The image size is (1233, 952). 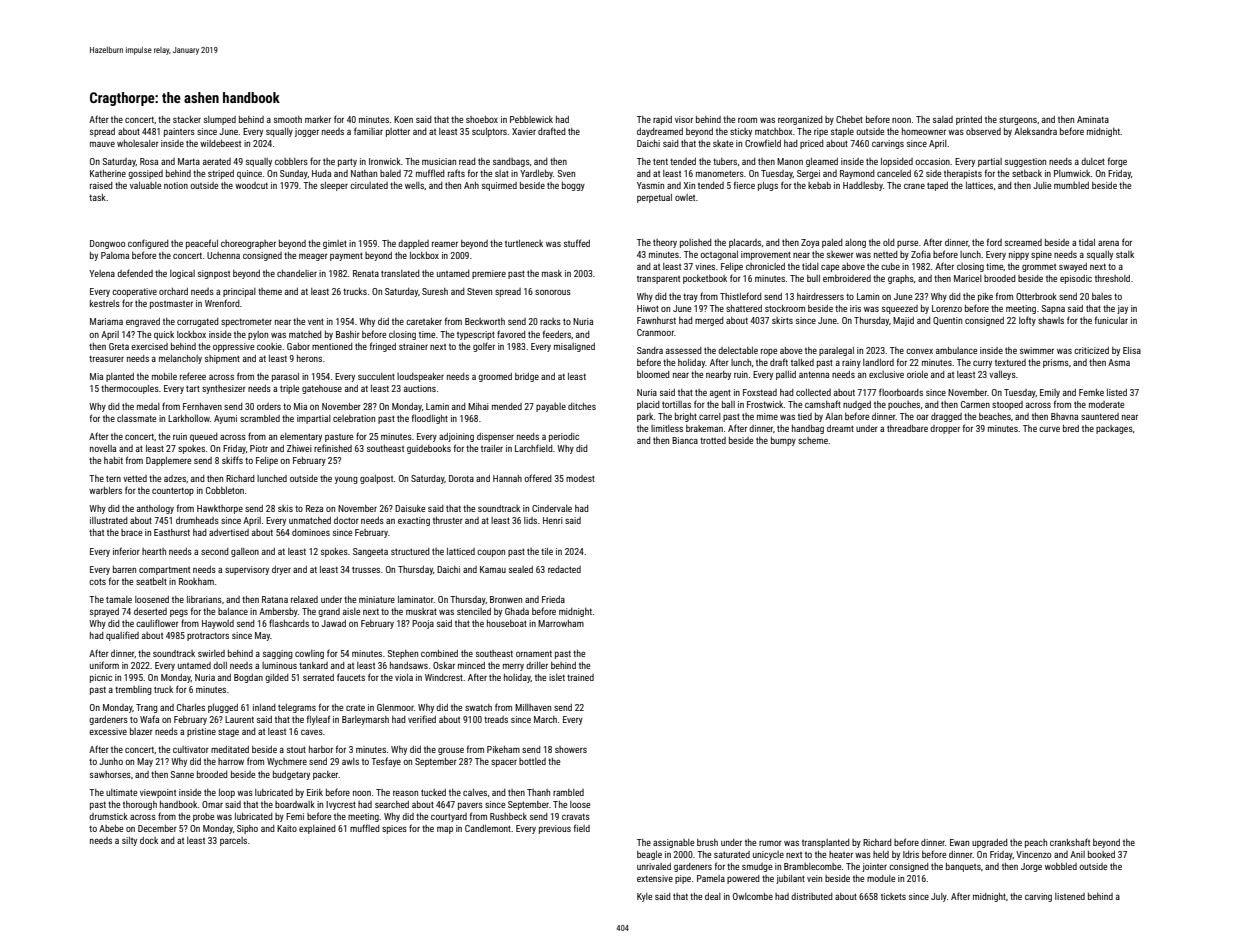 I want to click on salad, so click(x=943, y=119).
